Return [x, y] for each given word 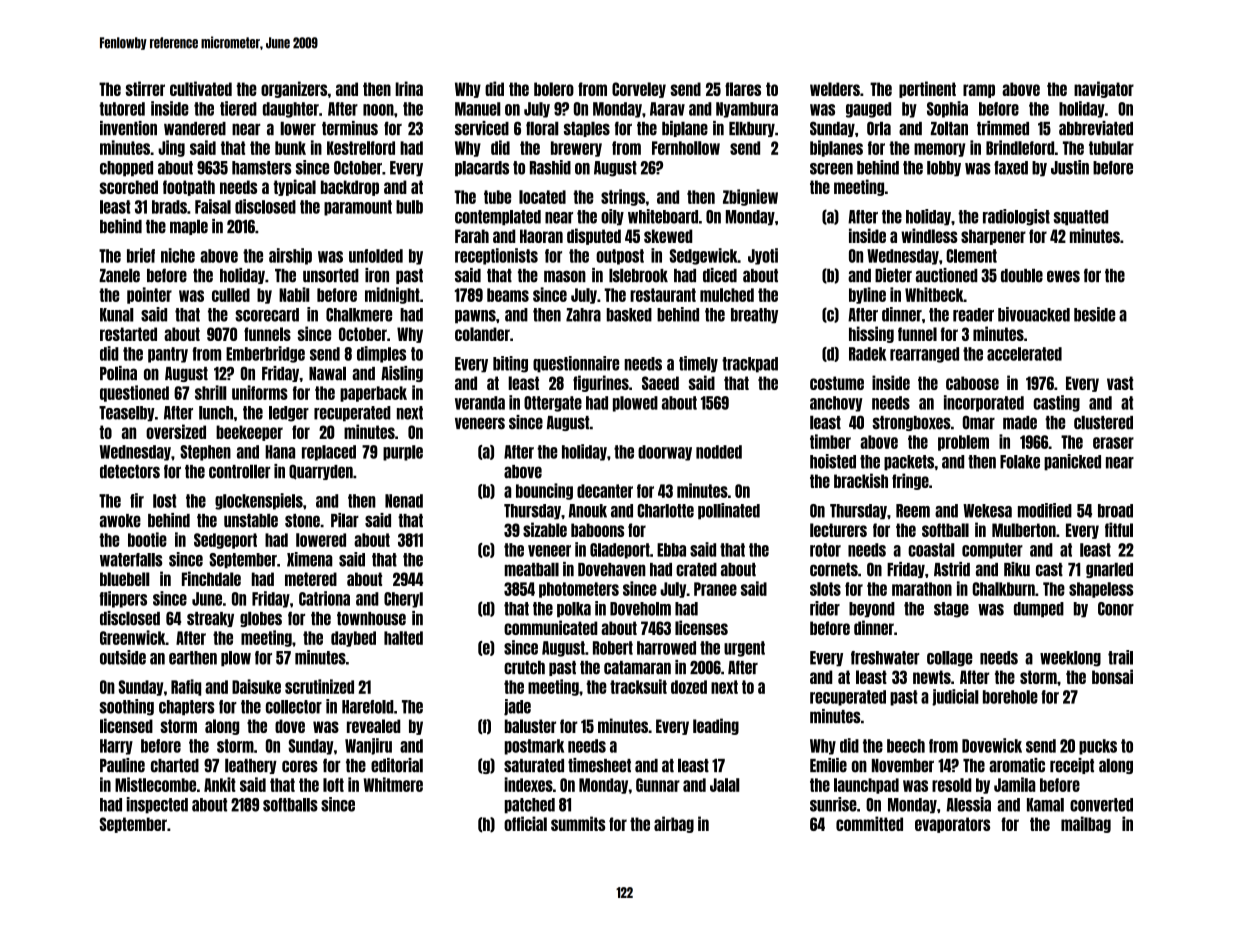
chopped [126, 169]
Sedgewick [704, 256]
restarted [128, 334]
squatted [1081, 218]
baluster [530, 726]
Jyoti [763, 256]
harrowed [666, 648]
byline [867, 295]
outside [123, 657]
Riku [1017, 569]
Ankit [220, 784]
